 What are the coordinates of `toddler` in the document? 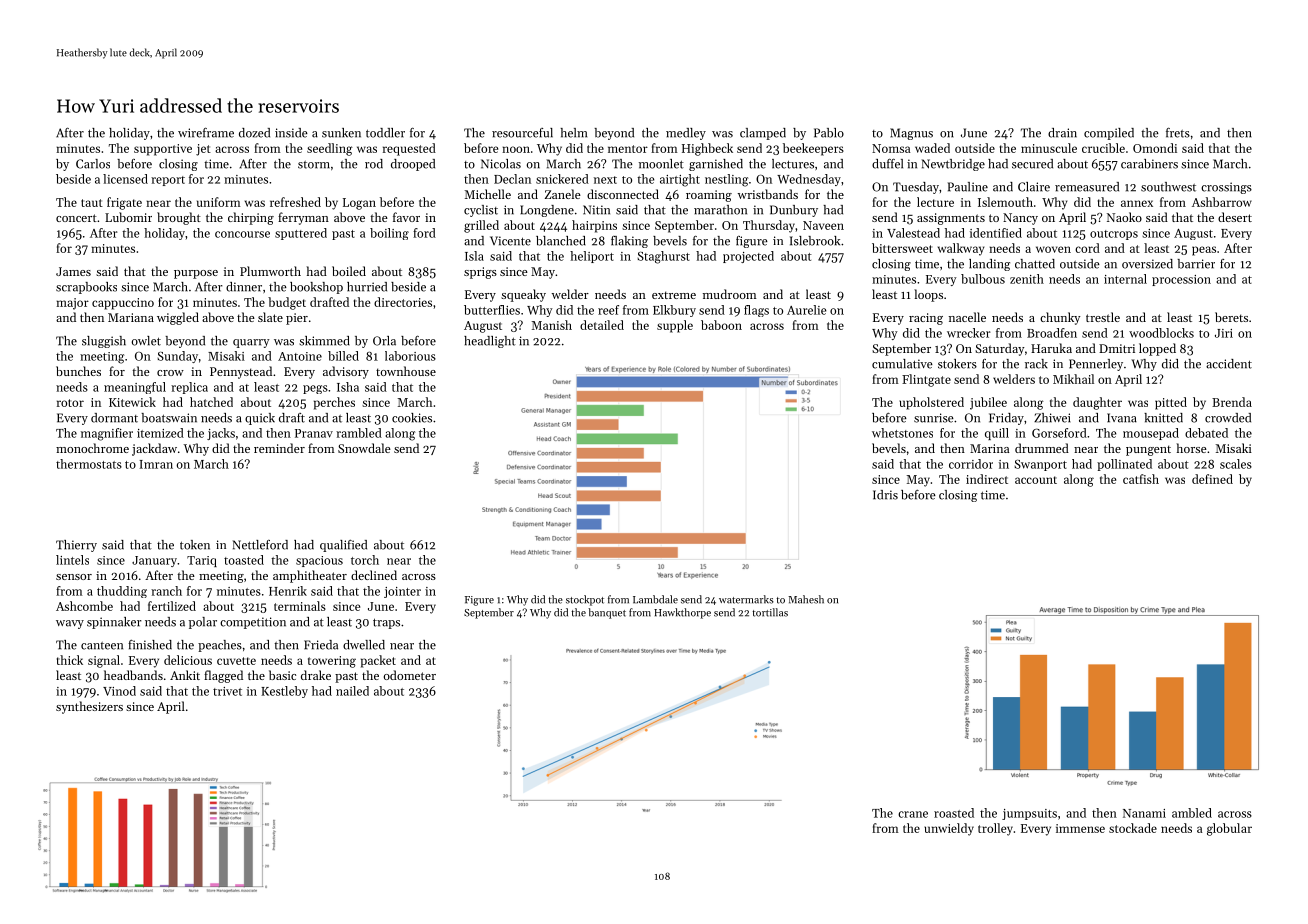 It's located at (385, 133).
